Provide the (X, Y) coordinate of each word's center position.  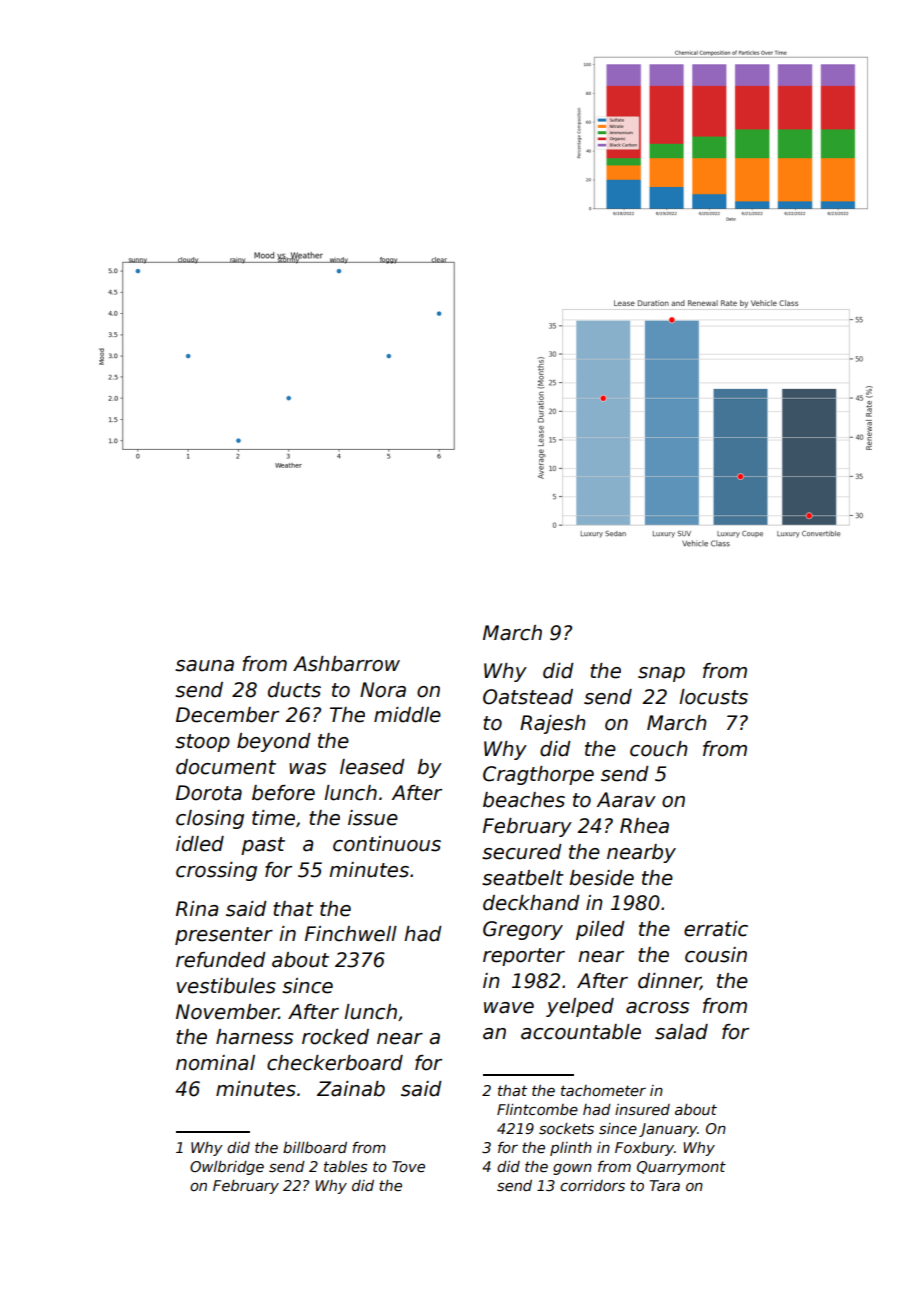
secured (522, 852)
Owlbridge (227, 1168)
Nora (383, 690)
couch (659, 749)
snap (661, 674)
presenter (224, 936)
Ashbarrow (346, 664)
